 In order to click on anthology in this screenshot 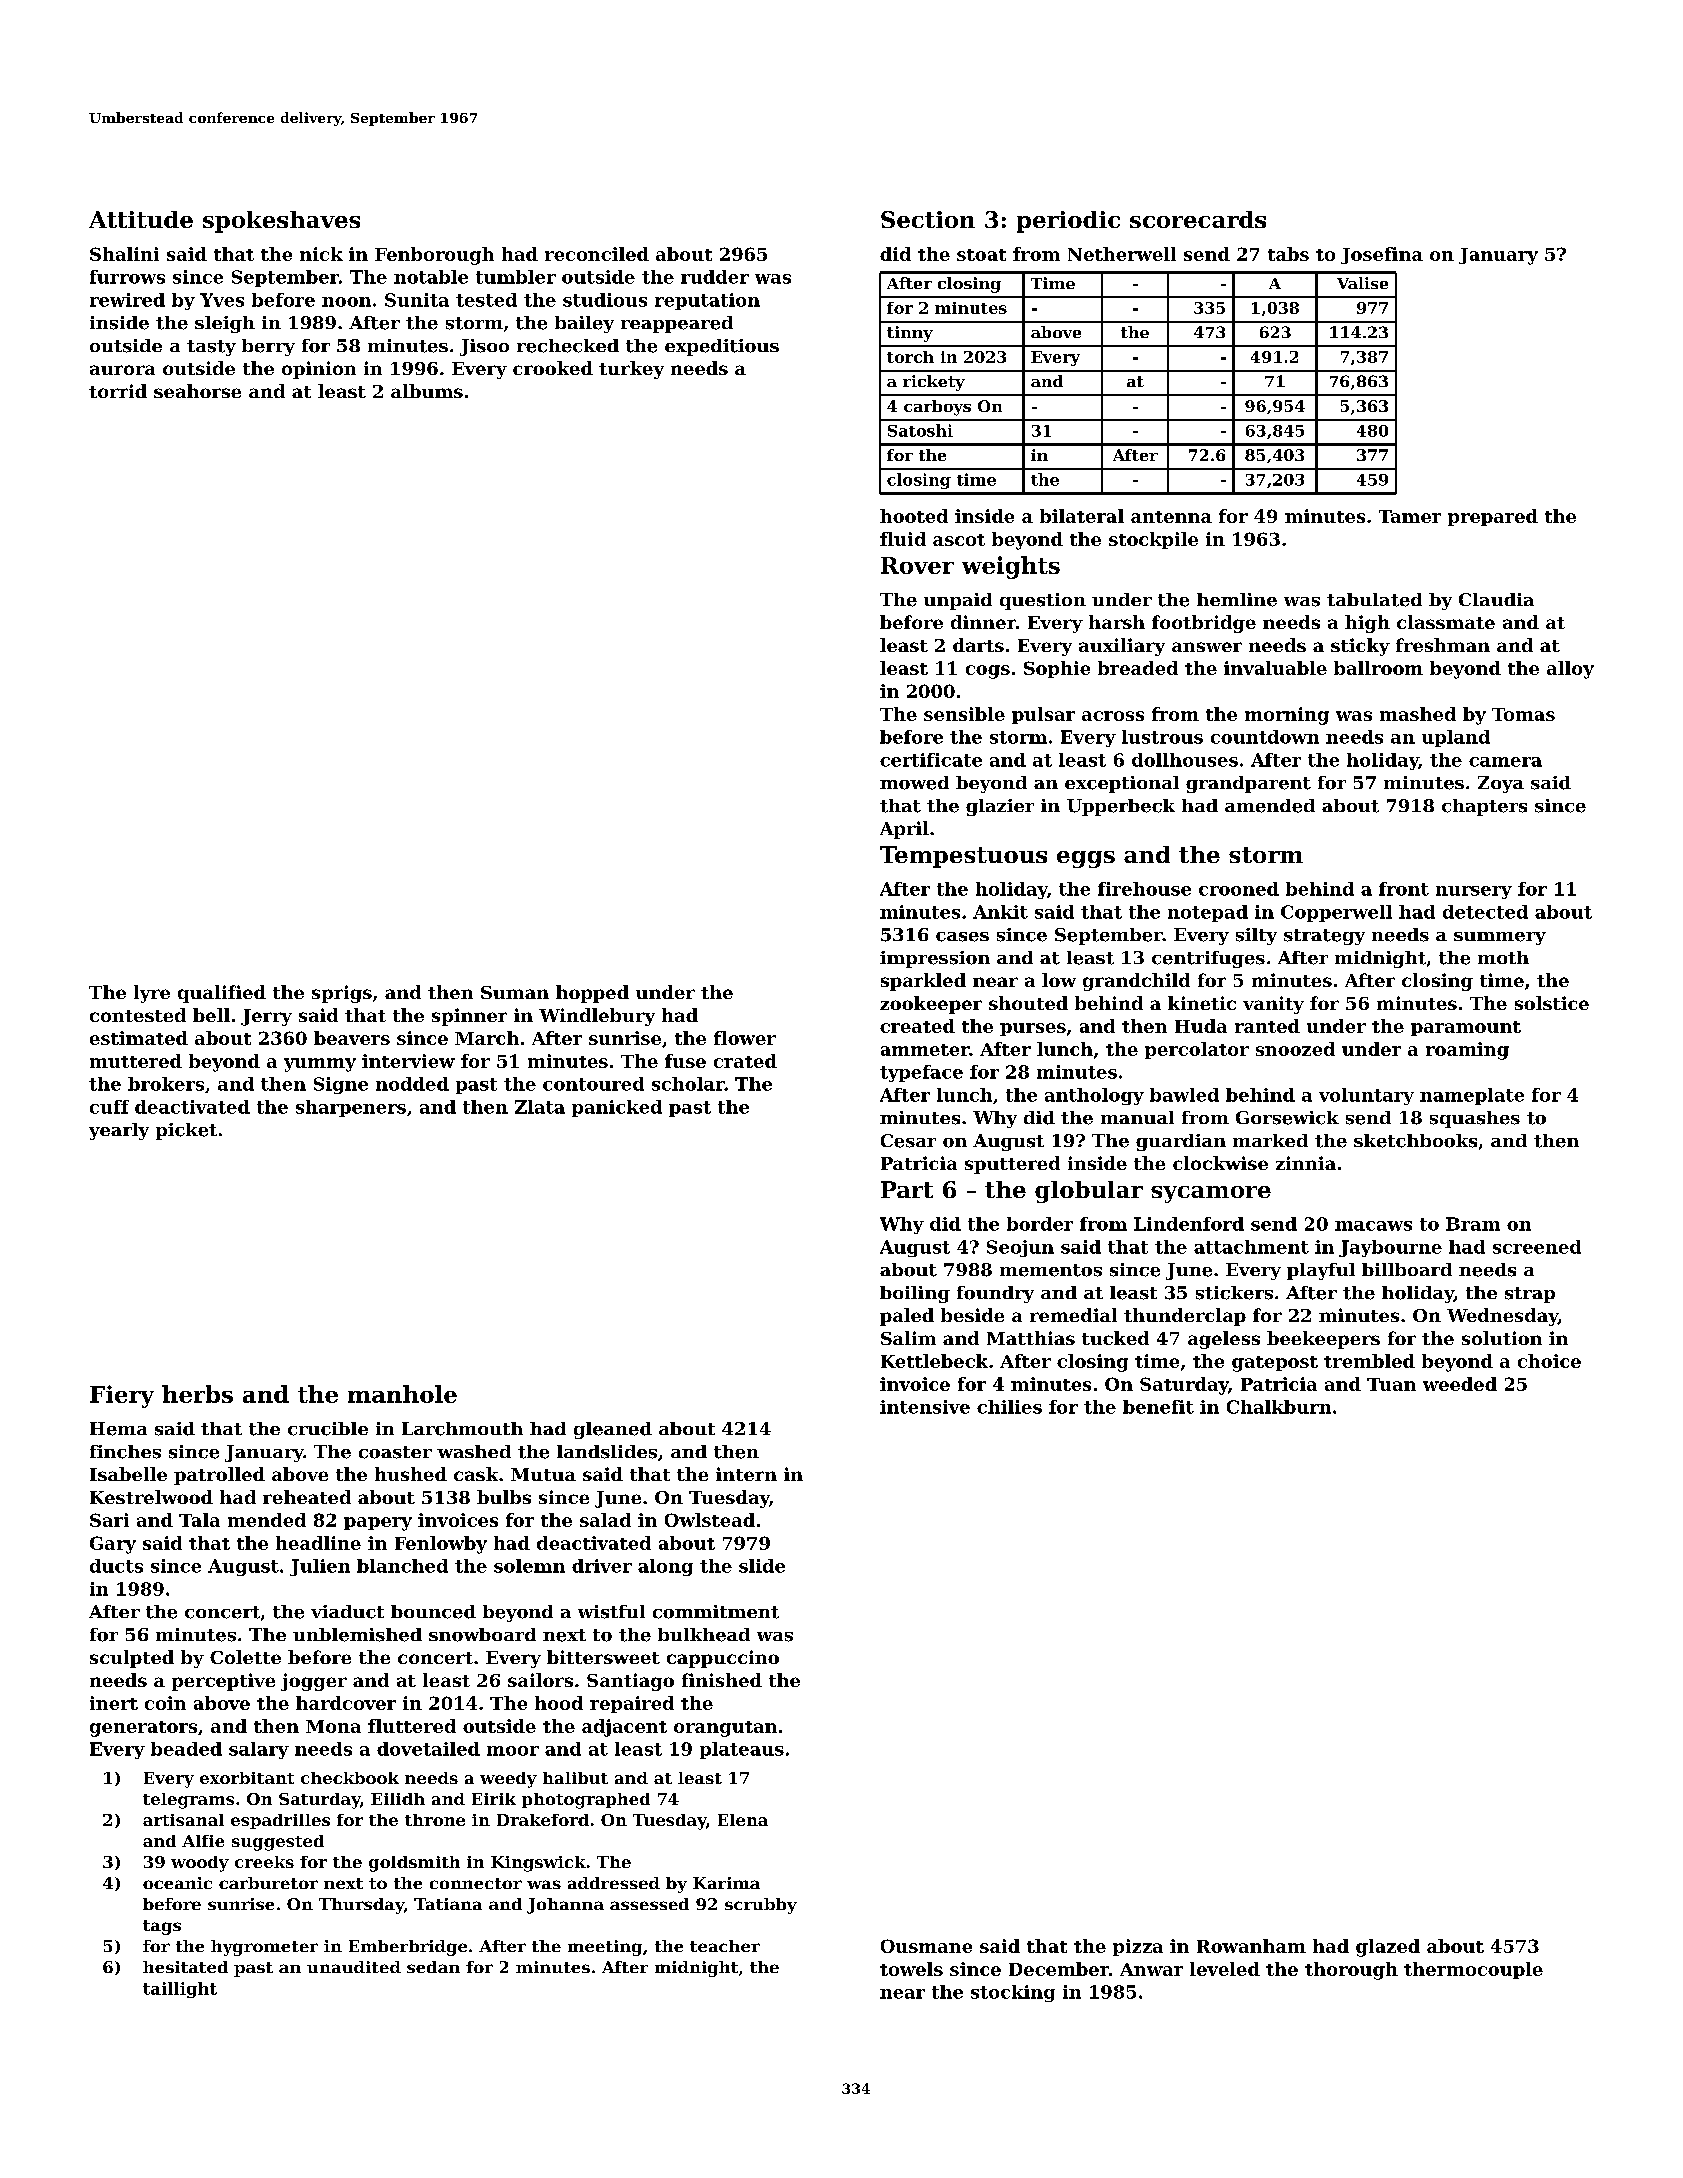, I will do `click(1094, 1096)`.
